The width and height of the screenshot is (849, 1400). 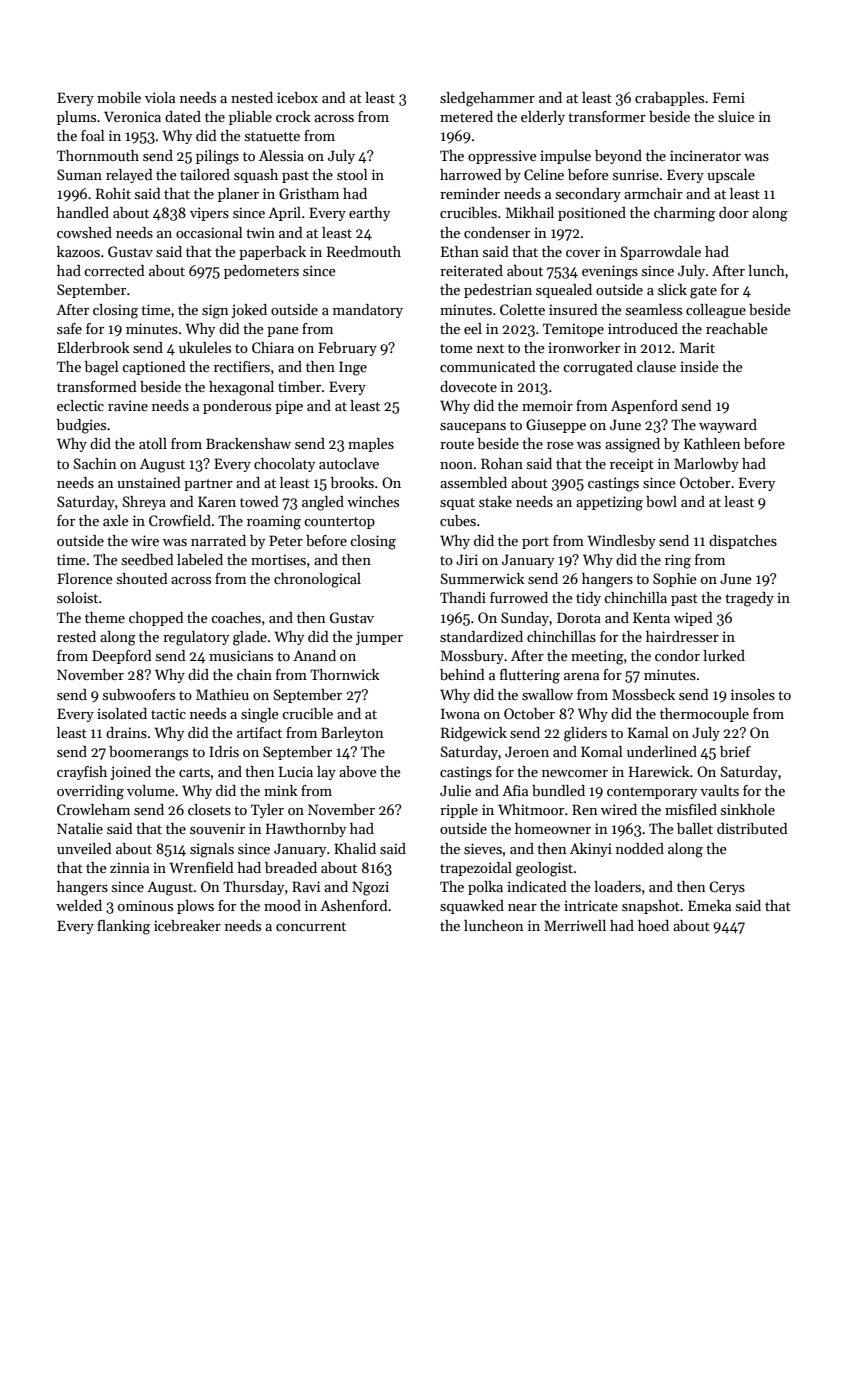 What do you see at coordinates (487, 99) in the screenshot?
I see `sledgehammer` at bounding box center [487, 99].
